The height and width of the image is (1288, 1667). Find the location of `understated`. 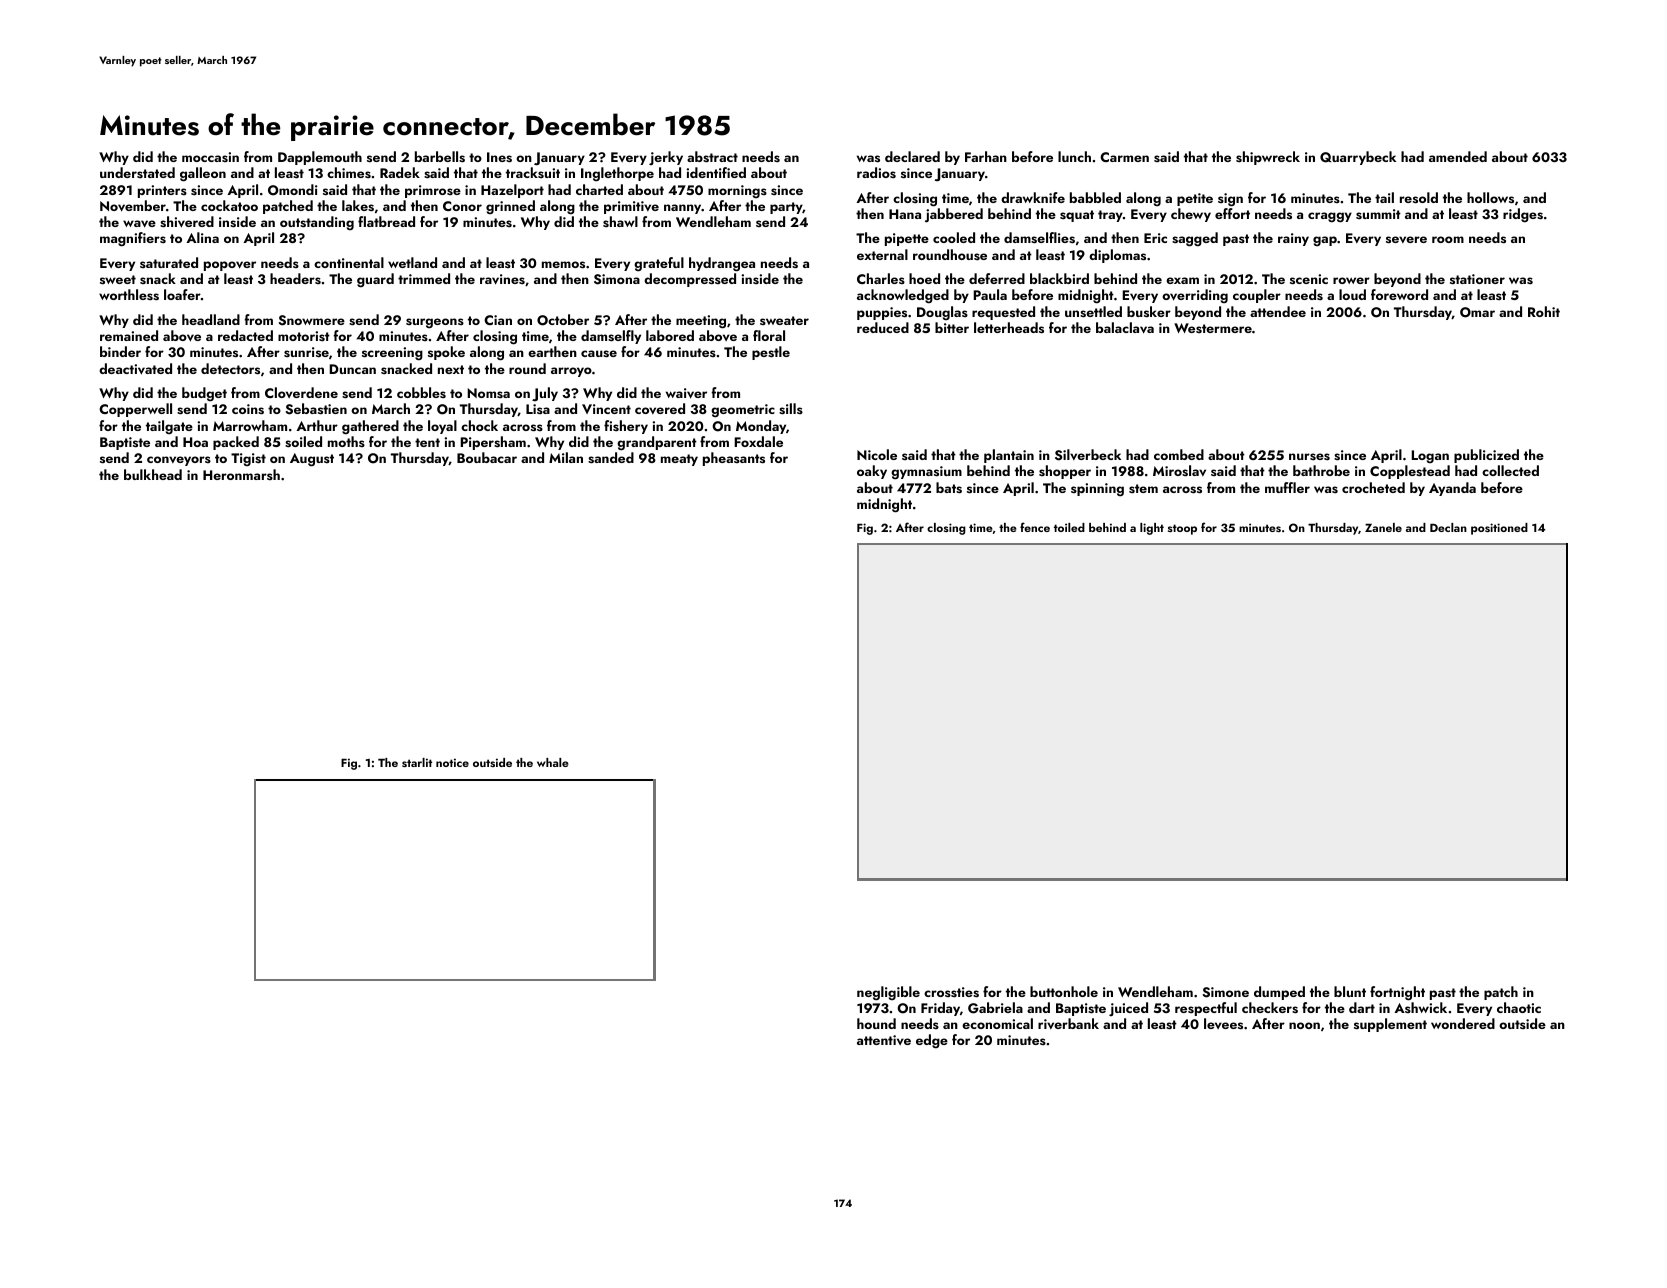

understated is located at coordinates (137, 172).
